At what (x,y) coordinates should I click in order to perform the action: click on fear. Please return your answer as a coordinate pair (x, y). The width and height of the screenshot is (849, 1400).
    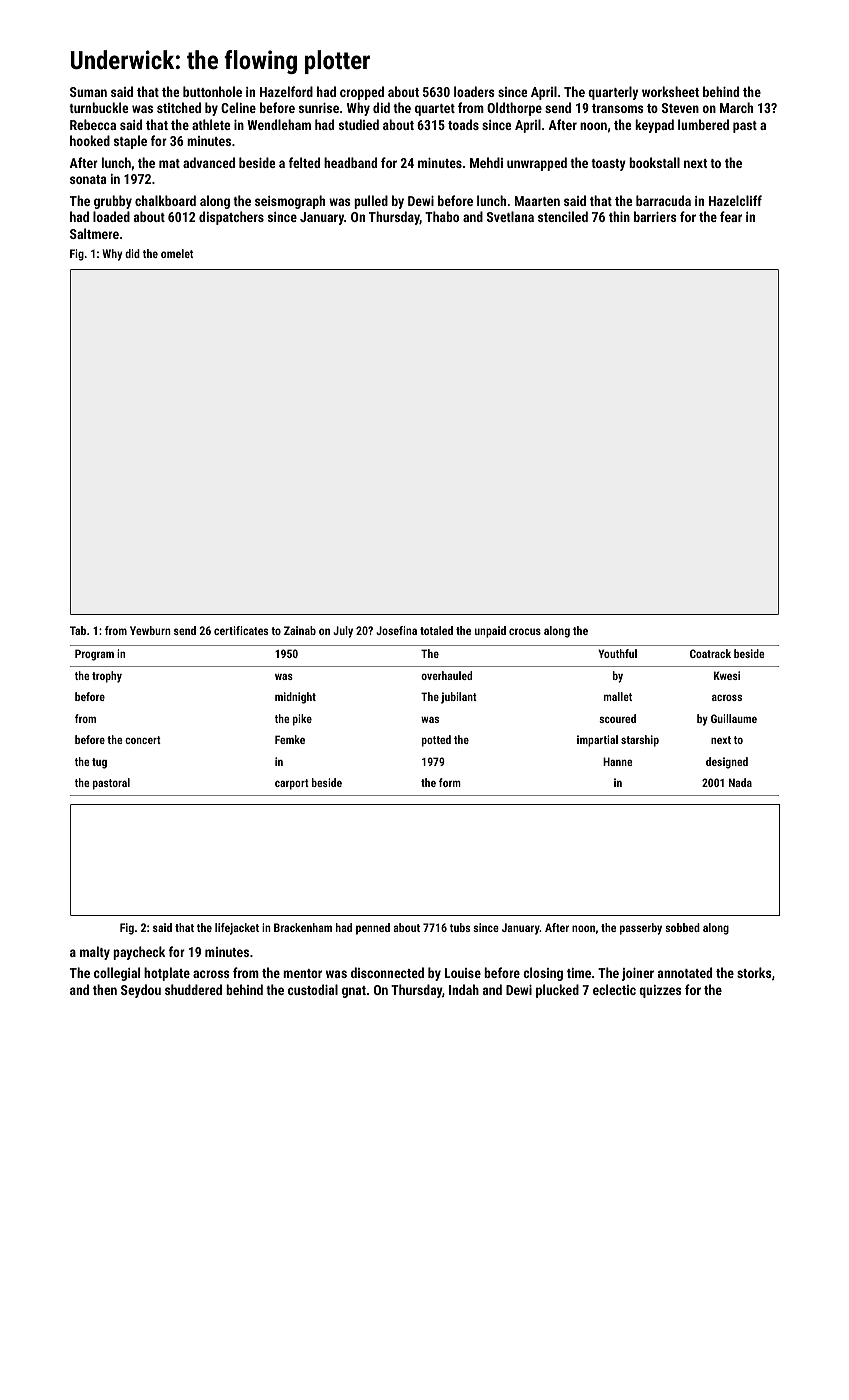
    Looking at the image, I should click on (731, 216).
